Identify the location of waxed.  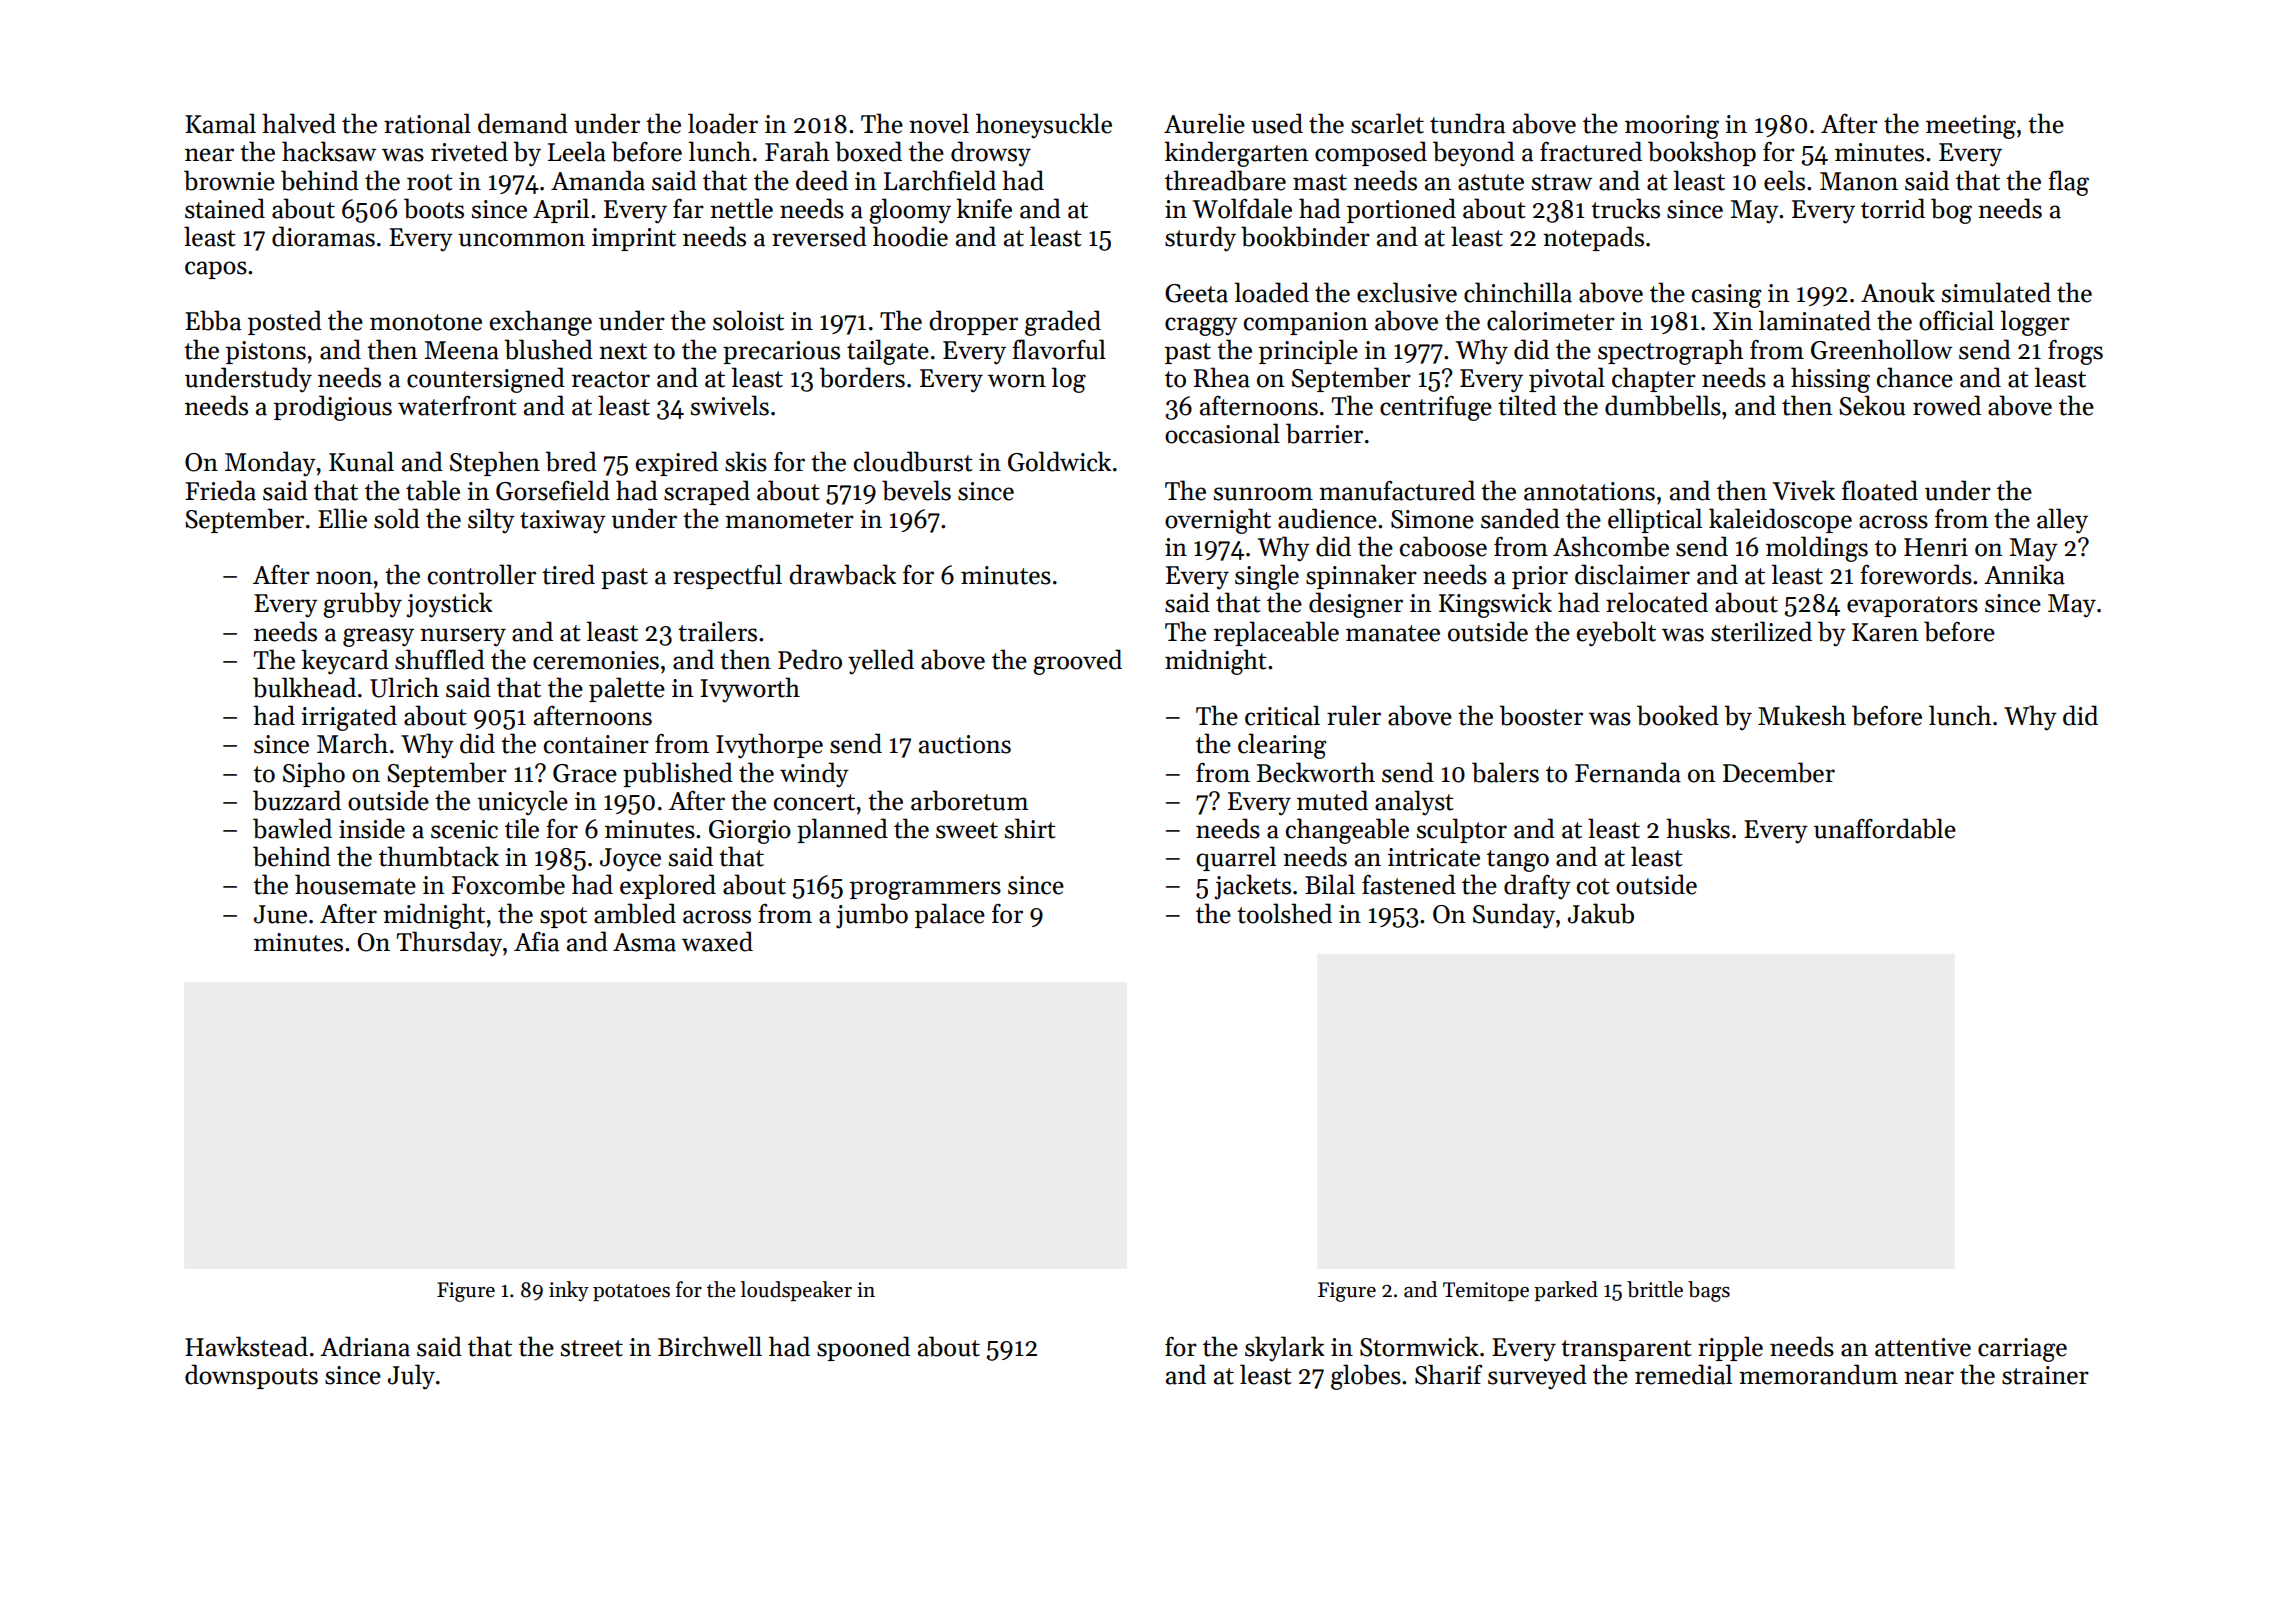
(717, 941).
